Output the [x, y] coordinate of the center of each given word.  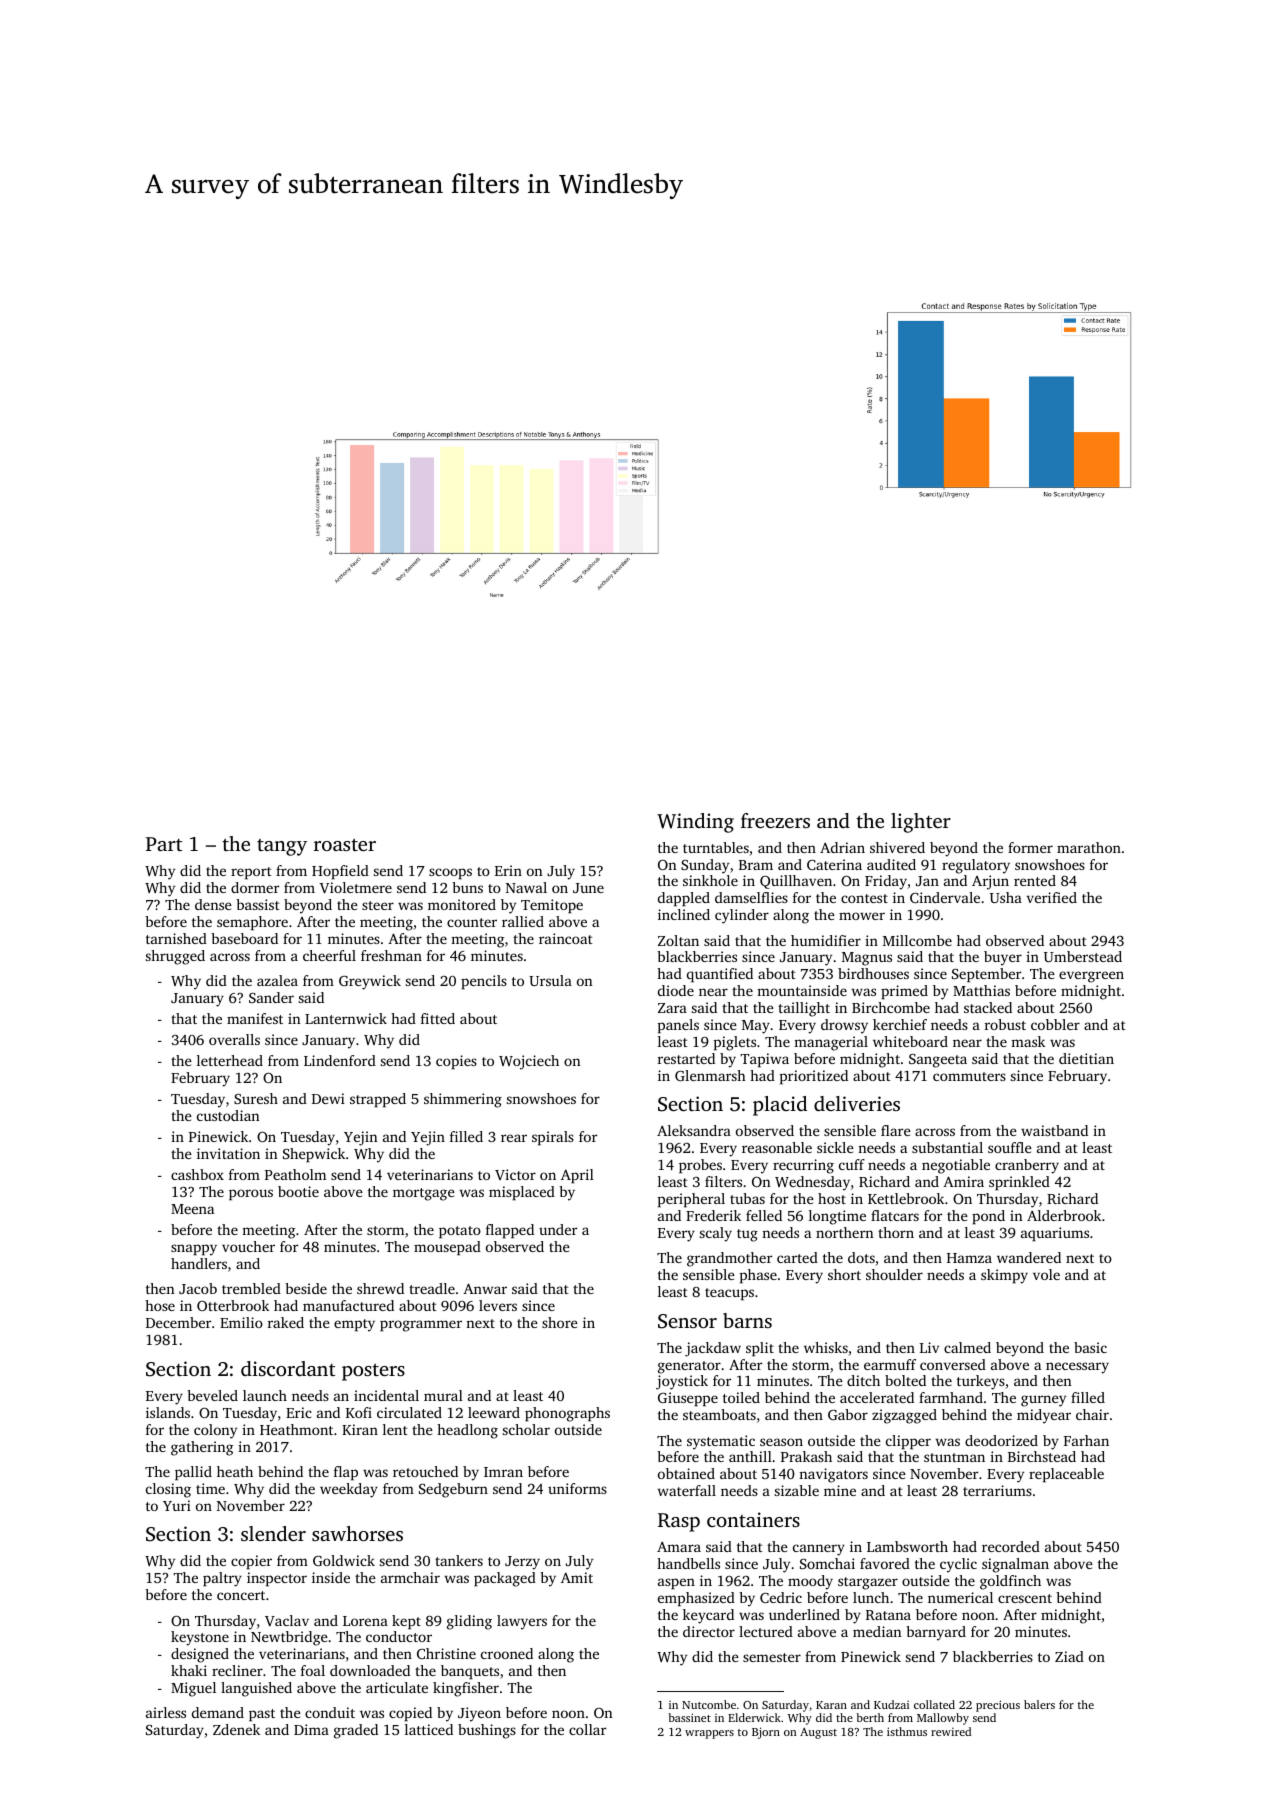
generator [689, 1367]
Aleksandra [694, 1130]
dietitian [1086, 1058]
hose [160, 1305]
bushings [487, 1731]
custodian [228, 1115]
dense [213, 904]
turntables [716, 847]
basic [1090, 1347]
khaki [189, 1670]
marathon [1089, 847]
